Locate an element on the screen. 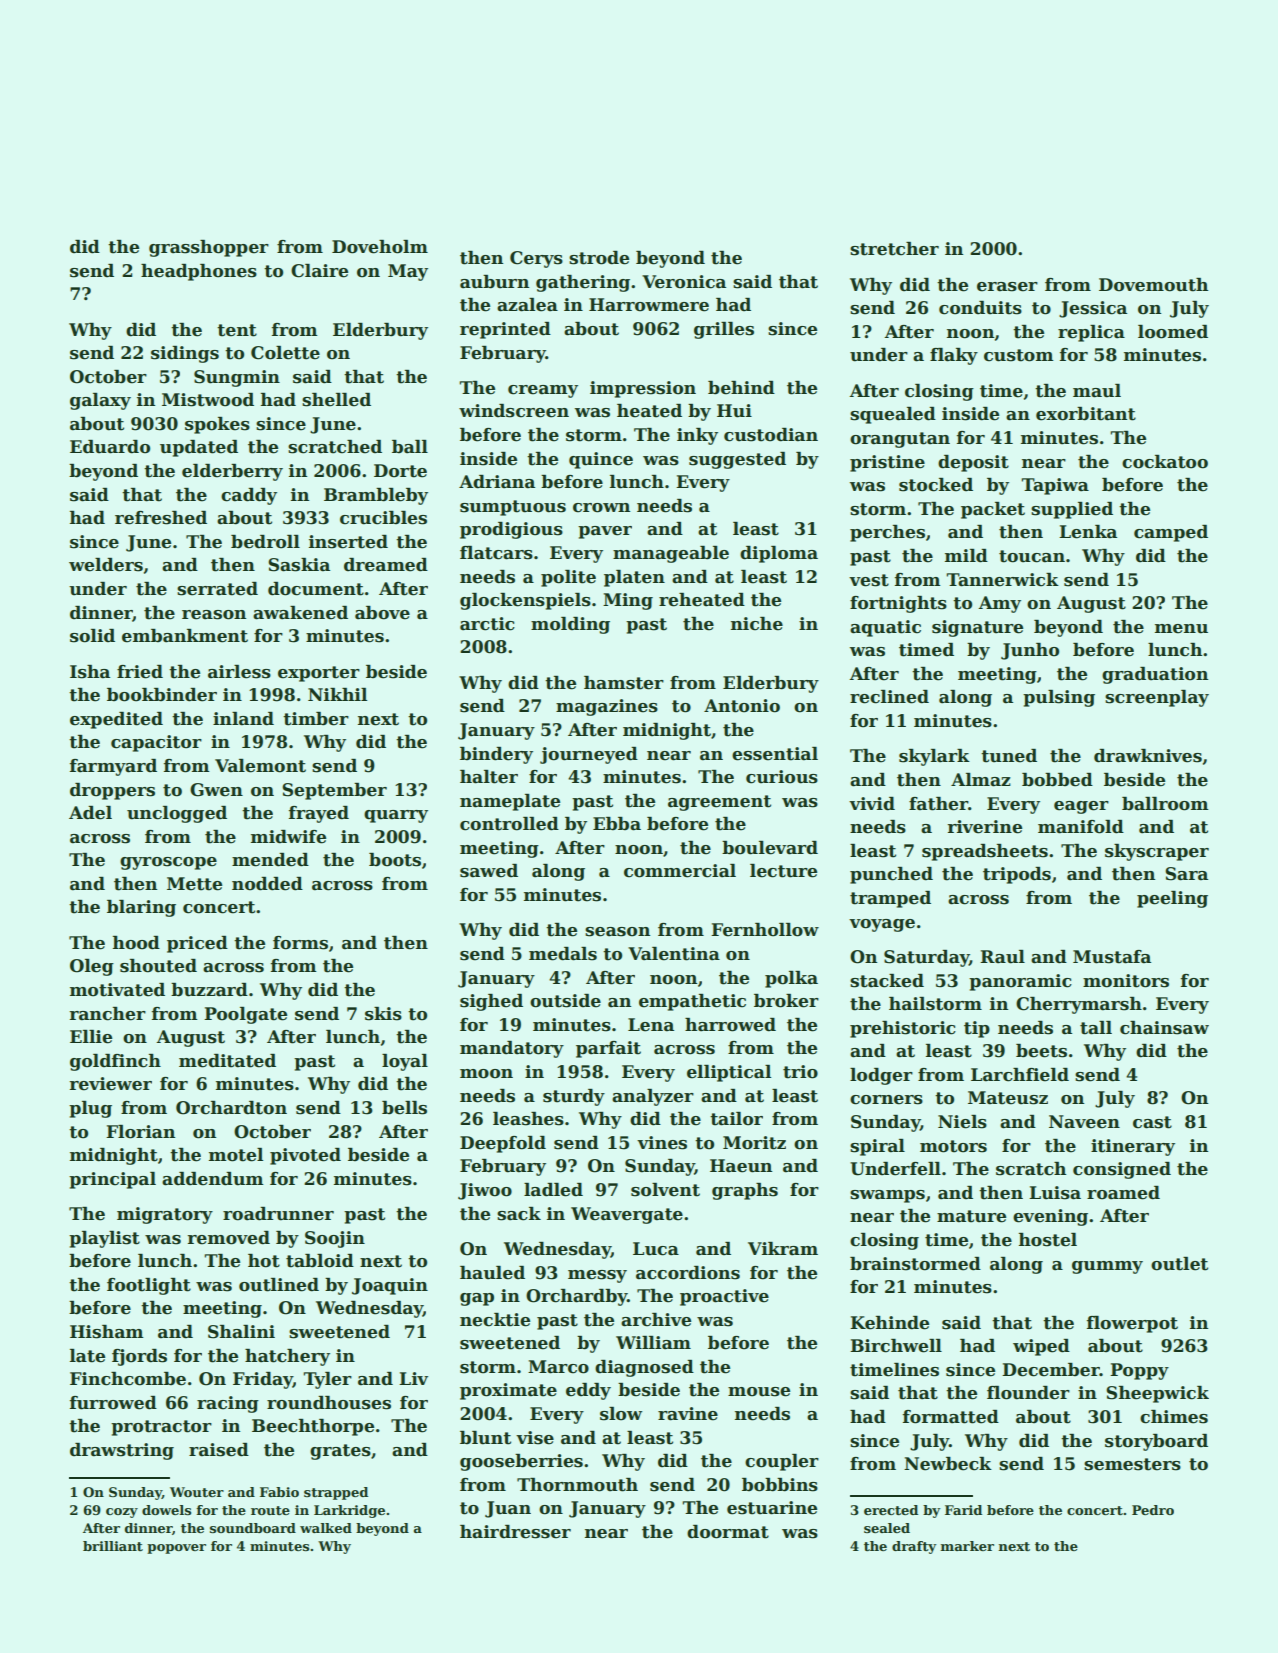  Ellie is located at coordinates (91, 1037).
